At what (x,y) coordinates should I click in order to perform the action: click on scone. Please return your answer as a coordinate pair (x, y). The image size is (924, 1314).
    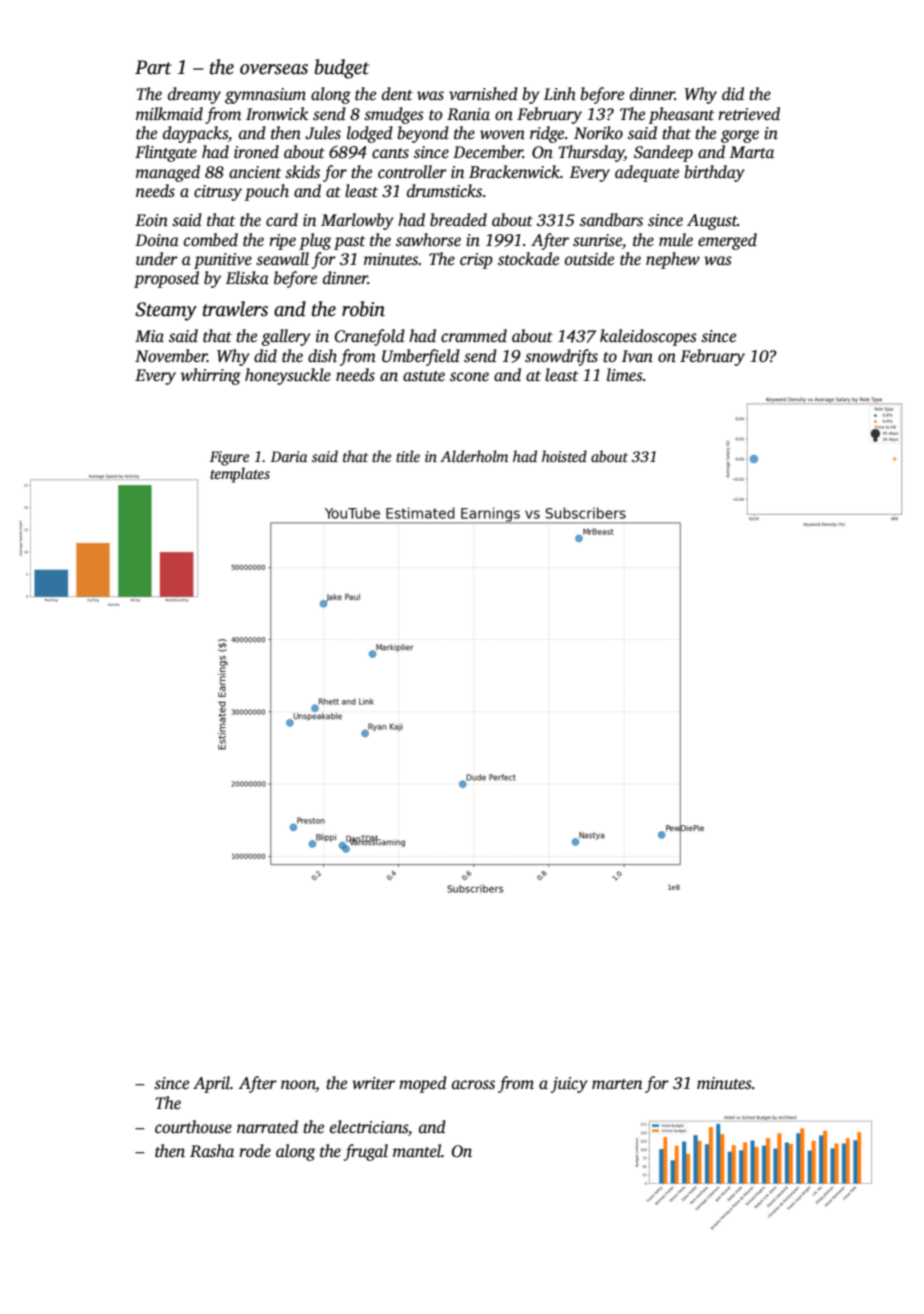
    Looking at the image, I should click on (469, 377).
